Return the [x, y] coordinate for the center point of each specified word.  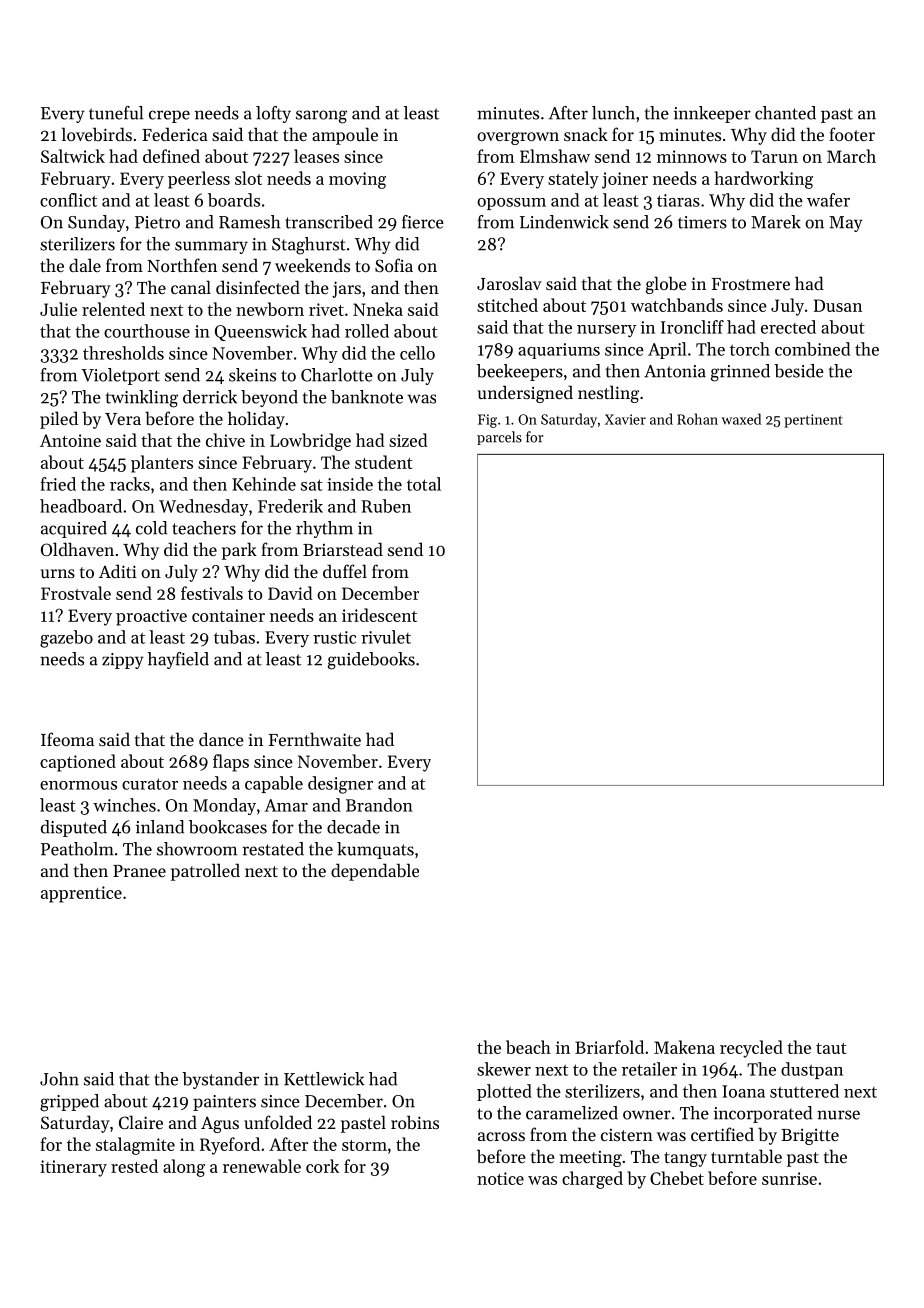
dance [221, 739]
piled [59, 420]
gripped [69, 1103]
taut [831, 1048]
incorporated [763, 1114]
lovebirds [97, 134]
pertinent [813, 421]
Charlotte [337, 375]
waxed [741, 419]
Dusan [838, 305]
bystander [220, 1080]
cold [151, 528]
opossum [511, 204]
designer [340, 785]
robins [415, 1122]
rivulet [386, 637]
